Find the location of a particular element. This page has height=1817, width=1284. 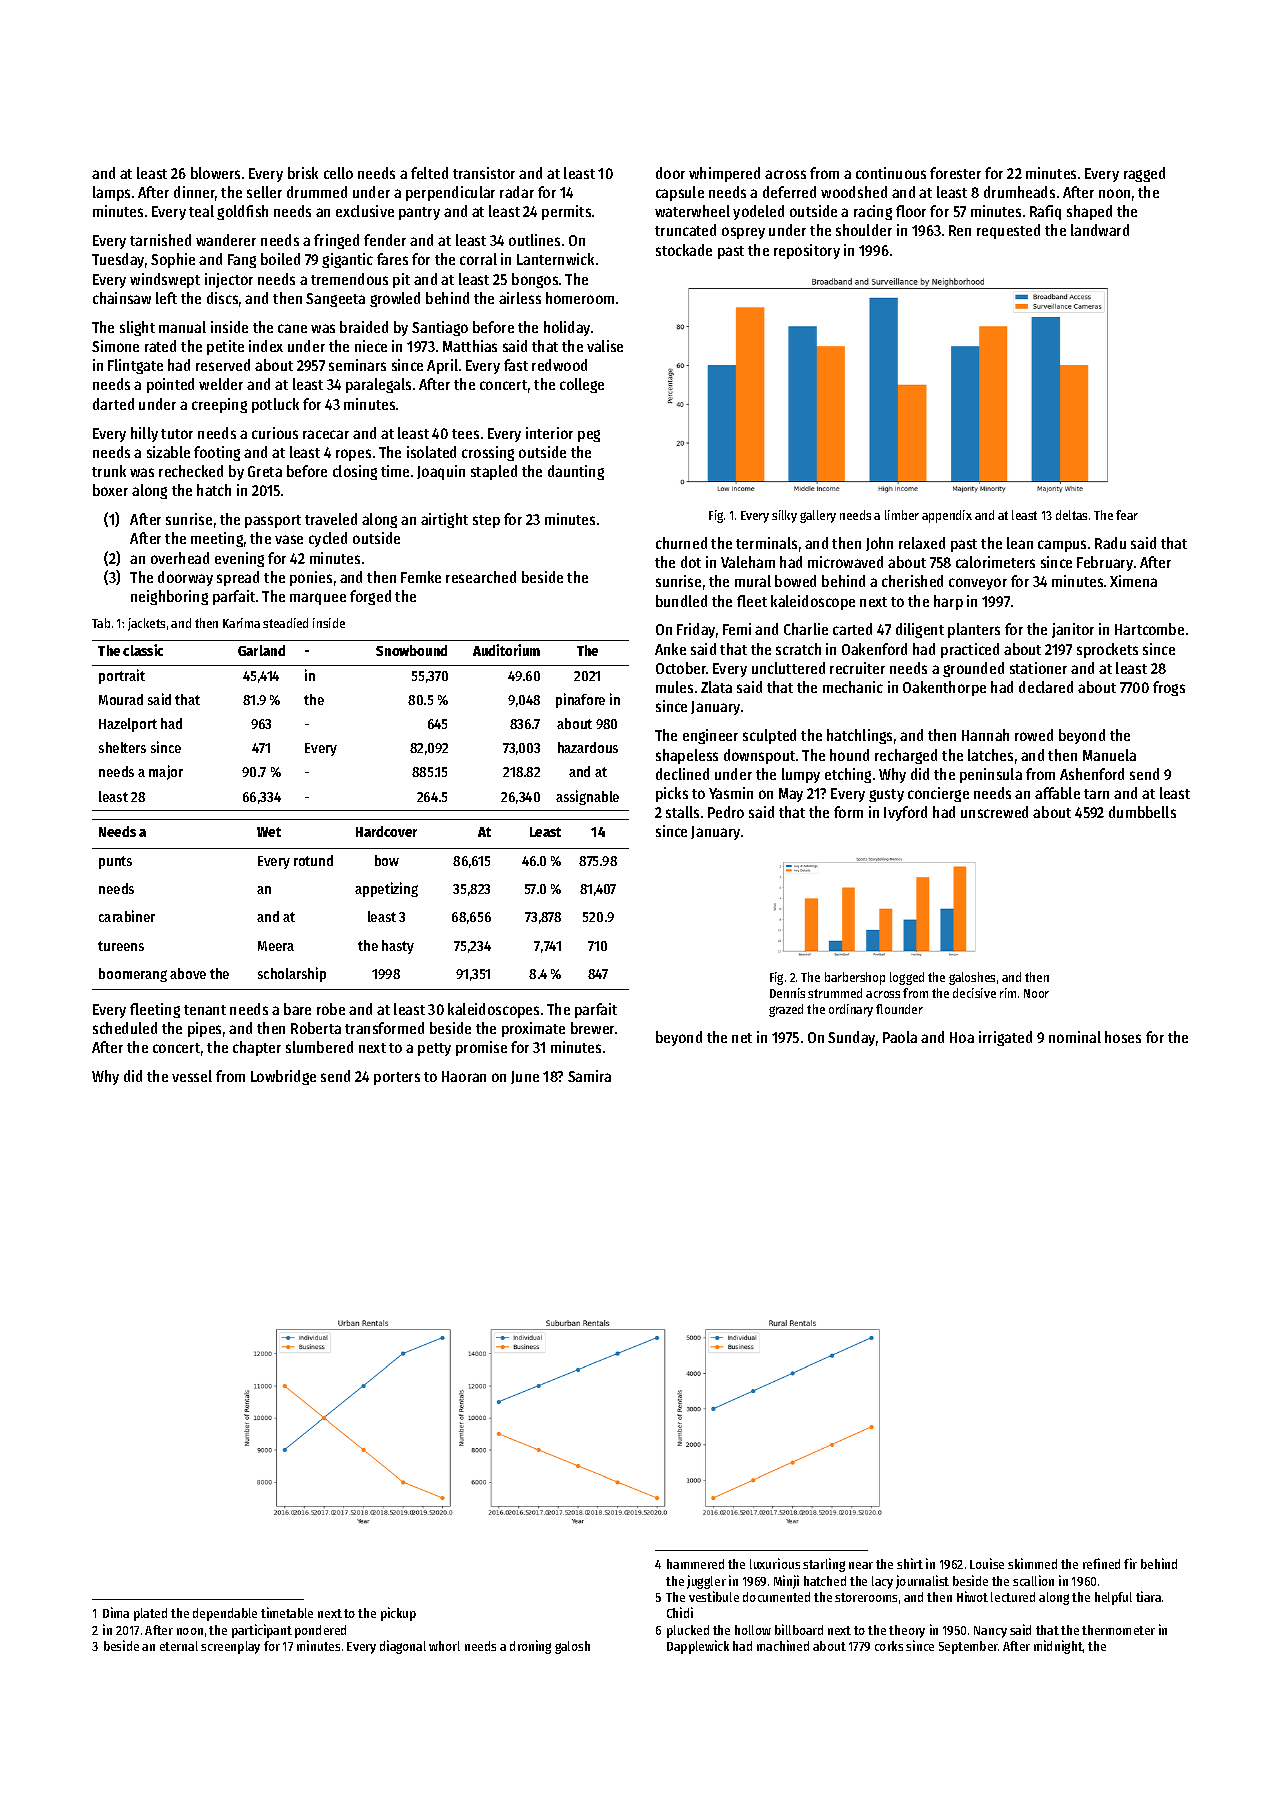

hoses is located at coordinates (1123, 1037).
